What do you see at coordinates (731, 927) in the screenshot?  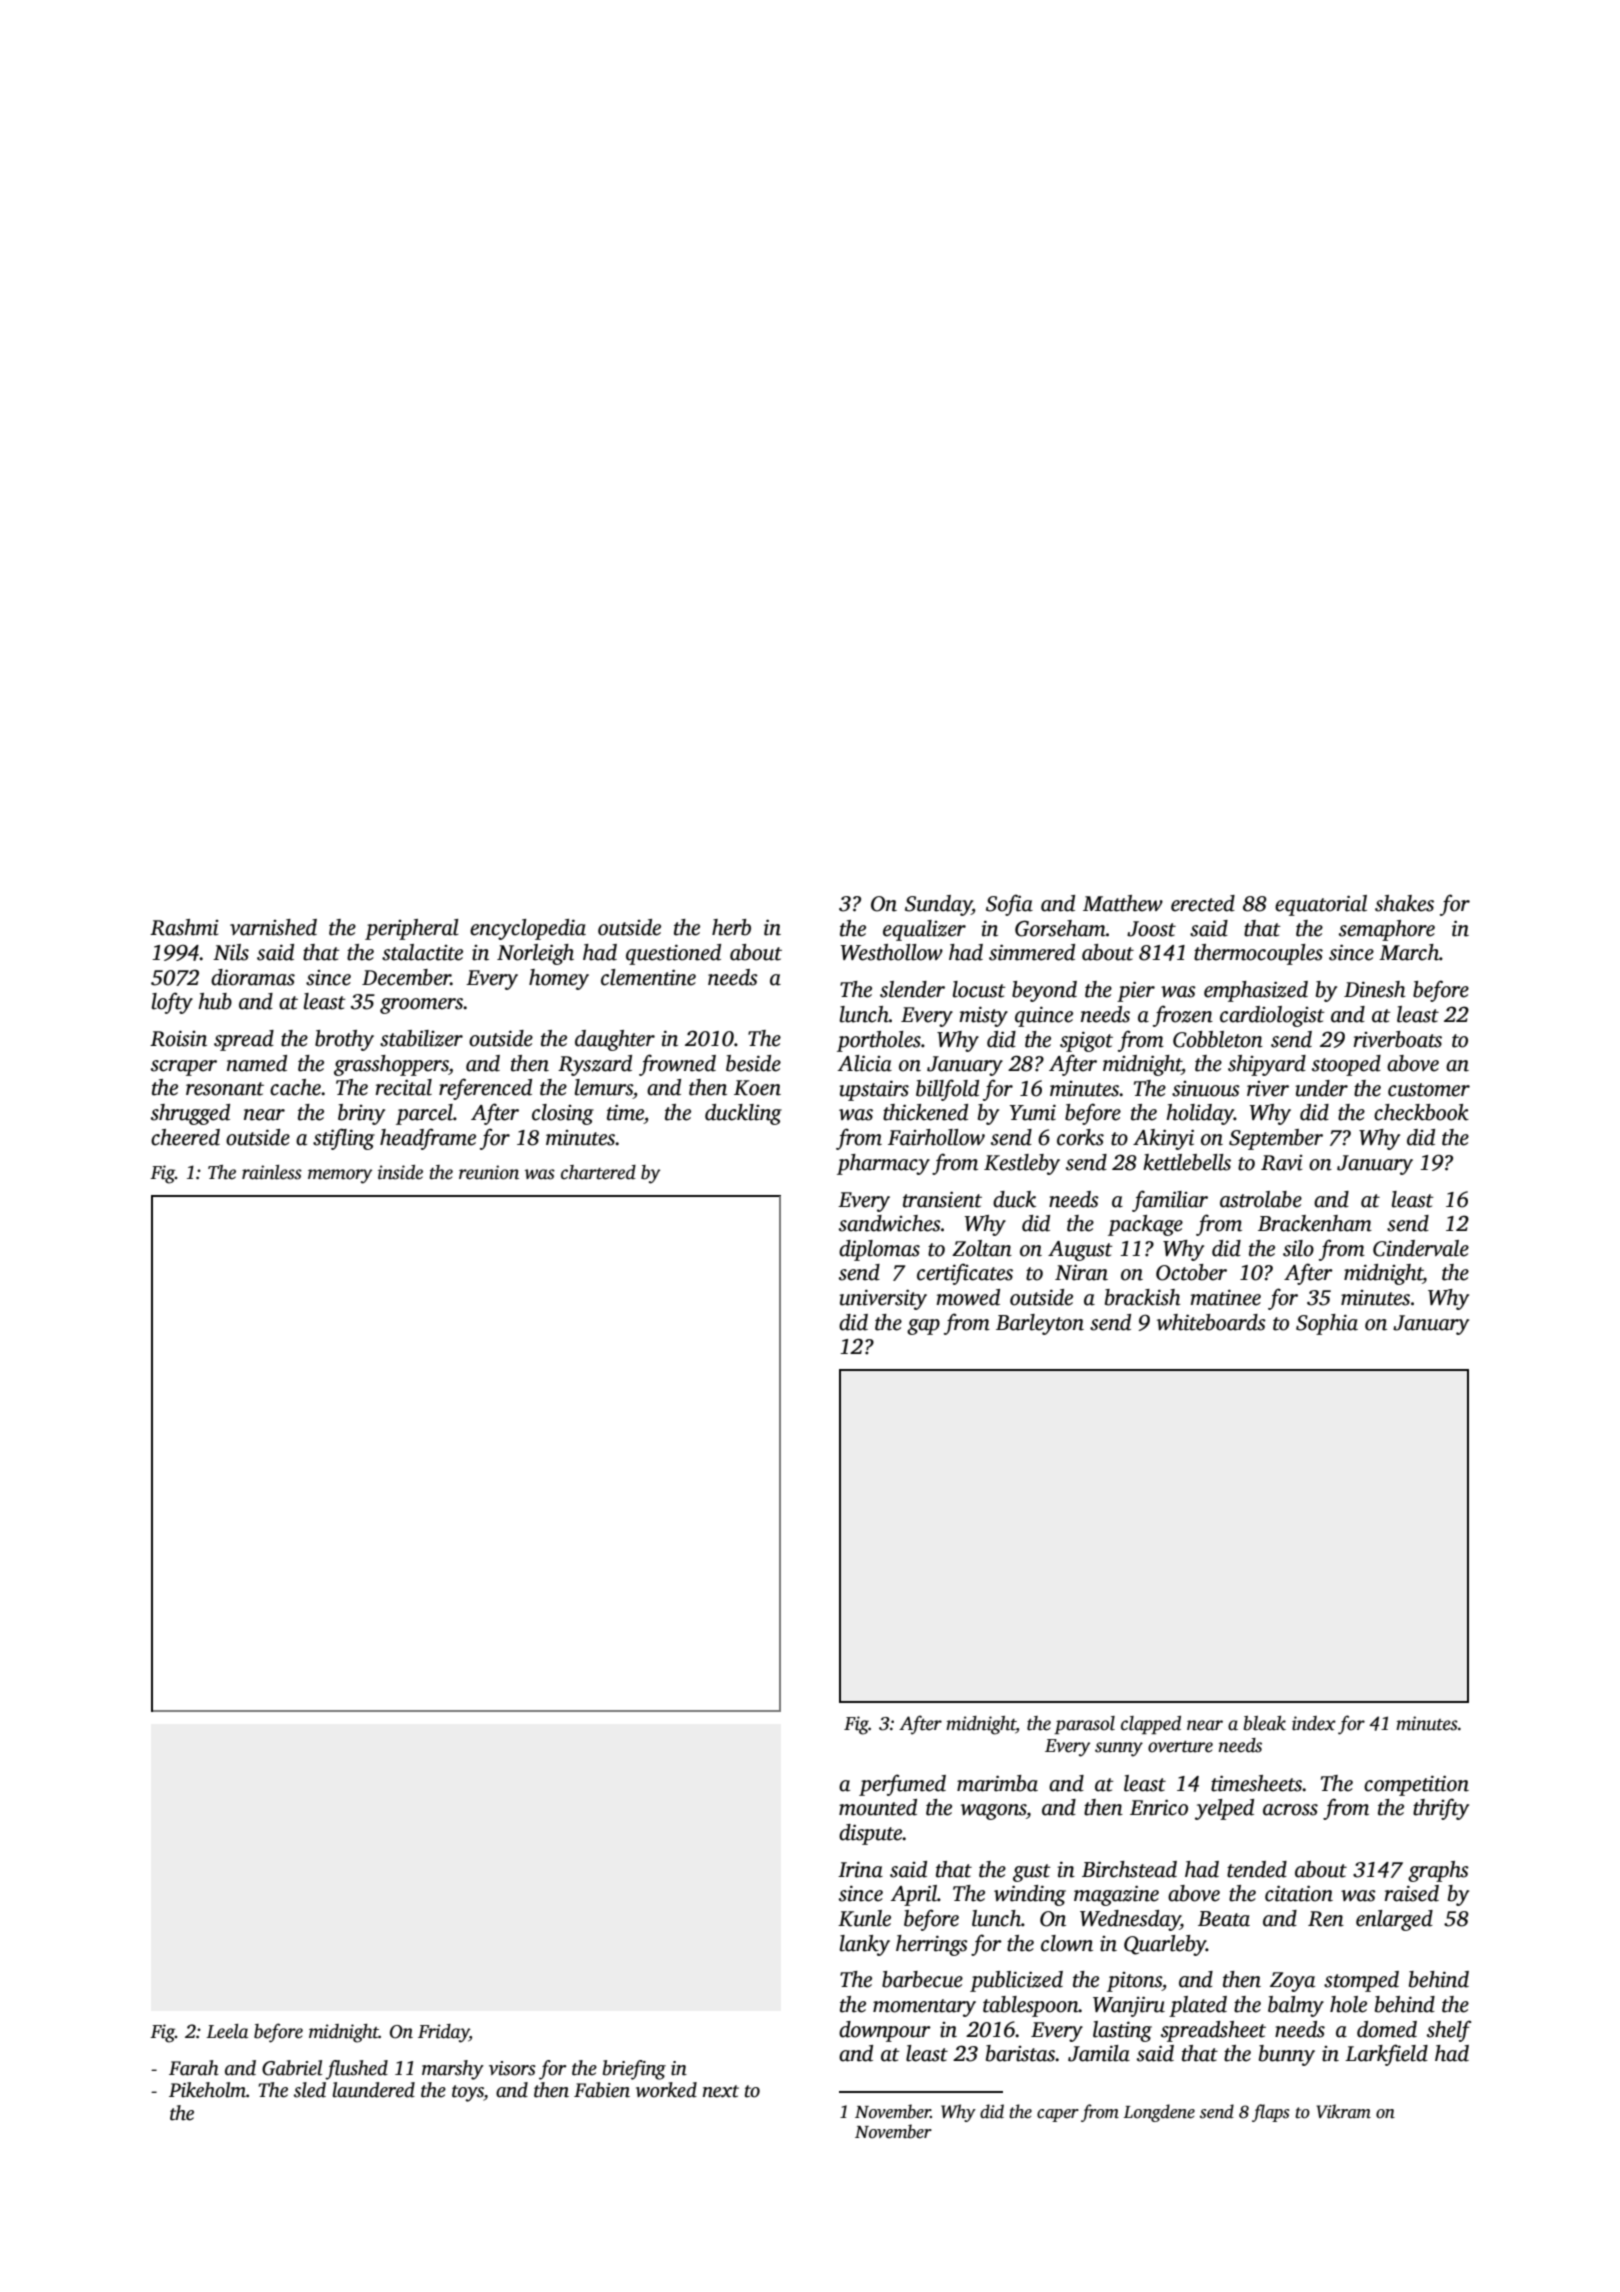 I see `herb` at bounding box center [731, 927].
